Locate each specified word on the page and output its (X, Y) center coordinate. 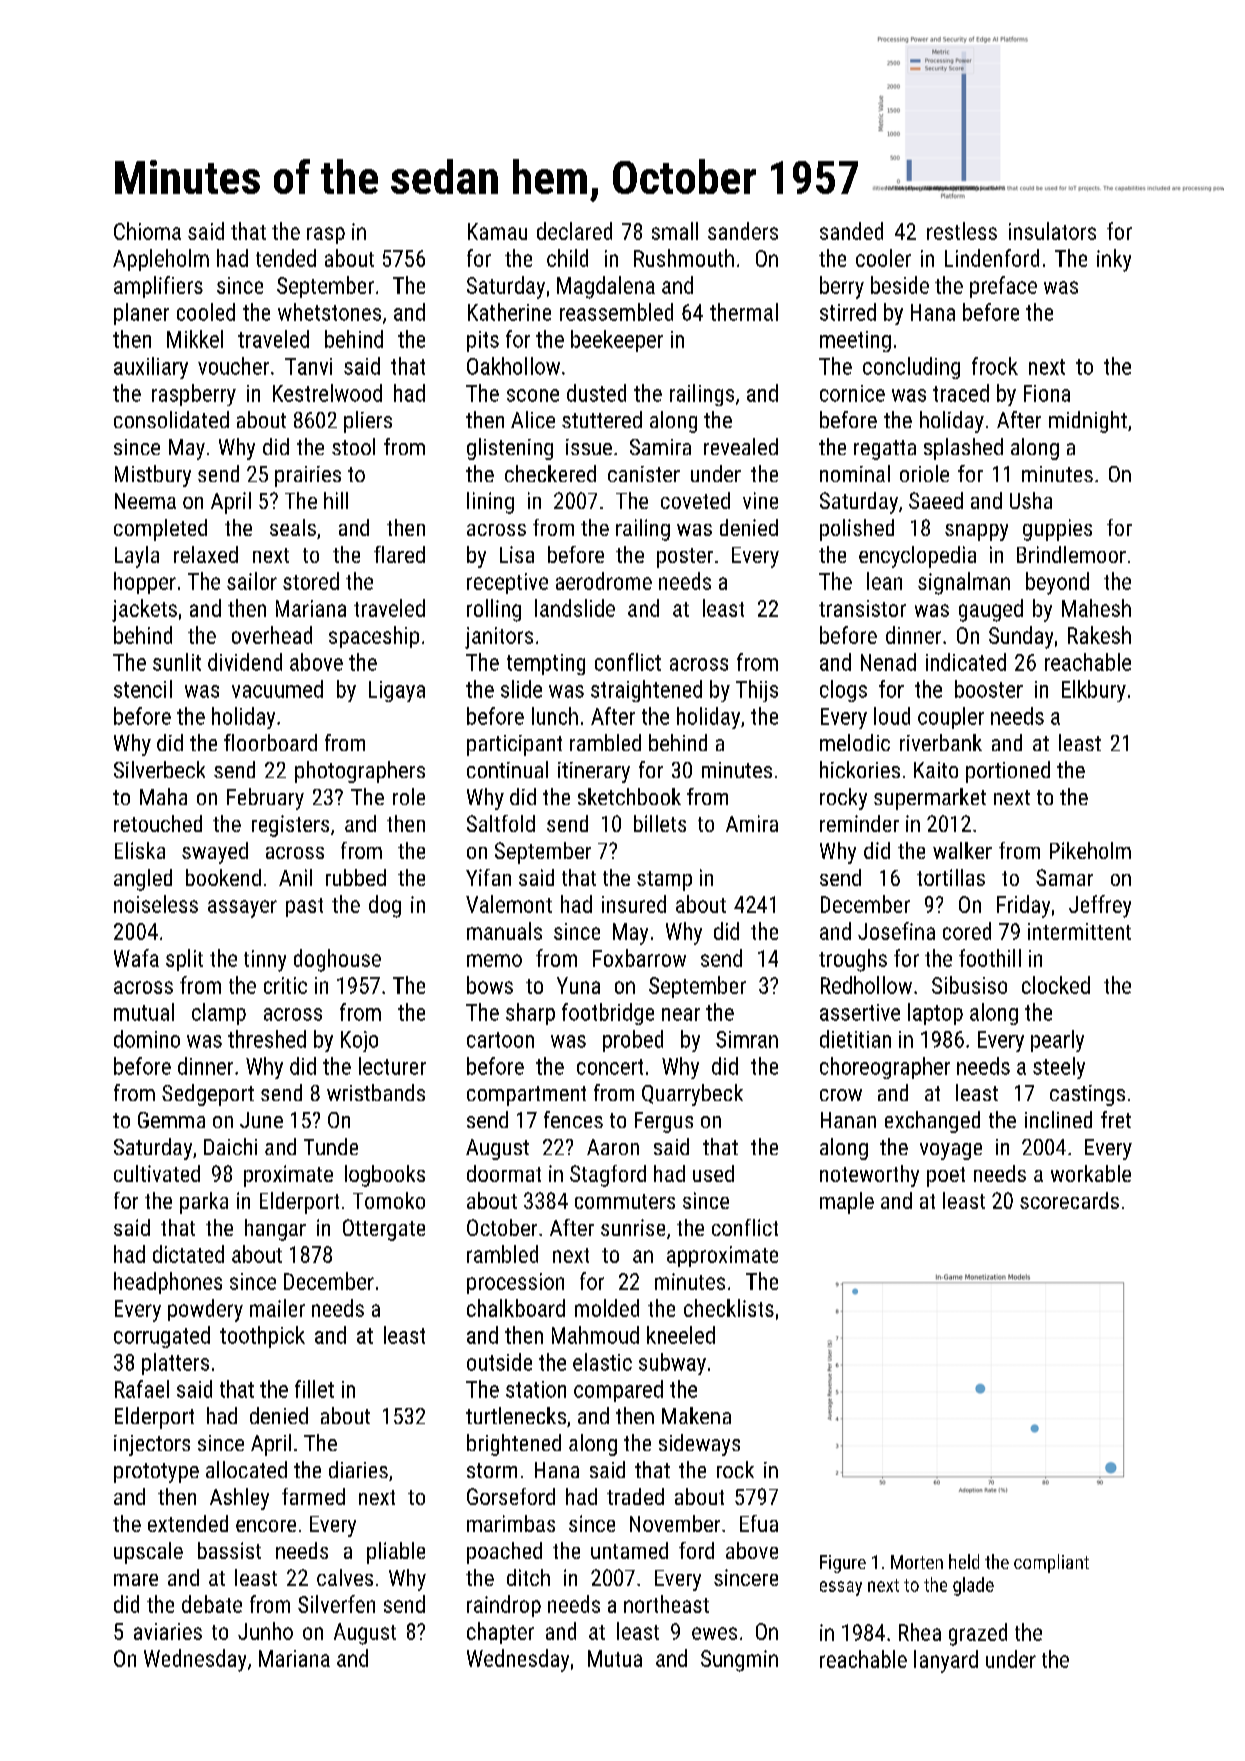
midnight (1088, 422)
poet (946, 1177)
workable (1091, 1173)
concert (610, 1067)
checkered (550, 473)
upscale (148, 1553)
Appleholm (161, 260)
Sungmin (739, 1661)
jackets (144, 610)
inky (1114, 260)
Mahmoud (595, 1335)
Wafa (136, 958)
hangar (275, 1230)
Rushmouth (684, 258)
